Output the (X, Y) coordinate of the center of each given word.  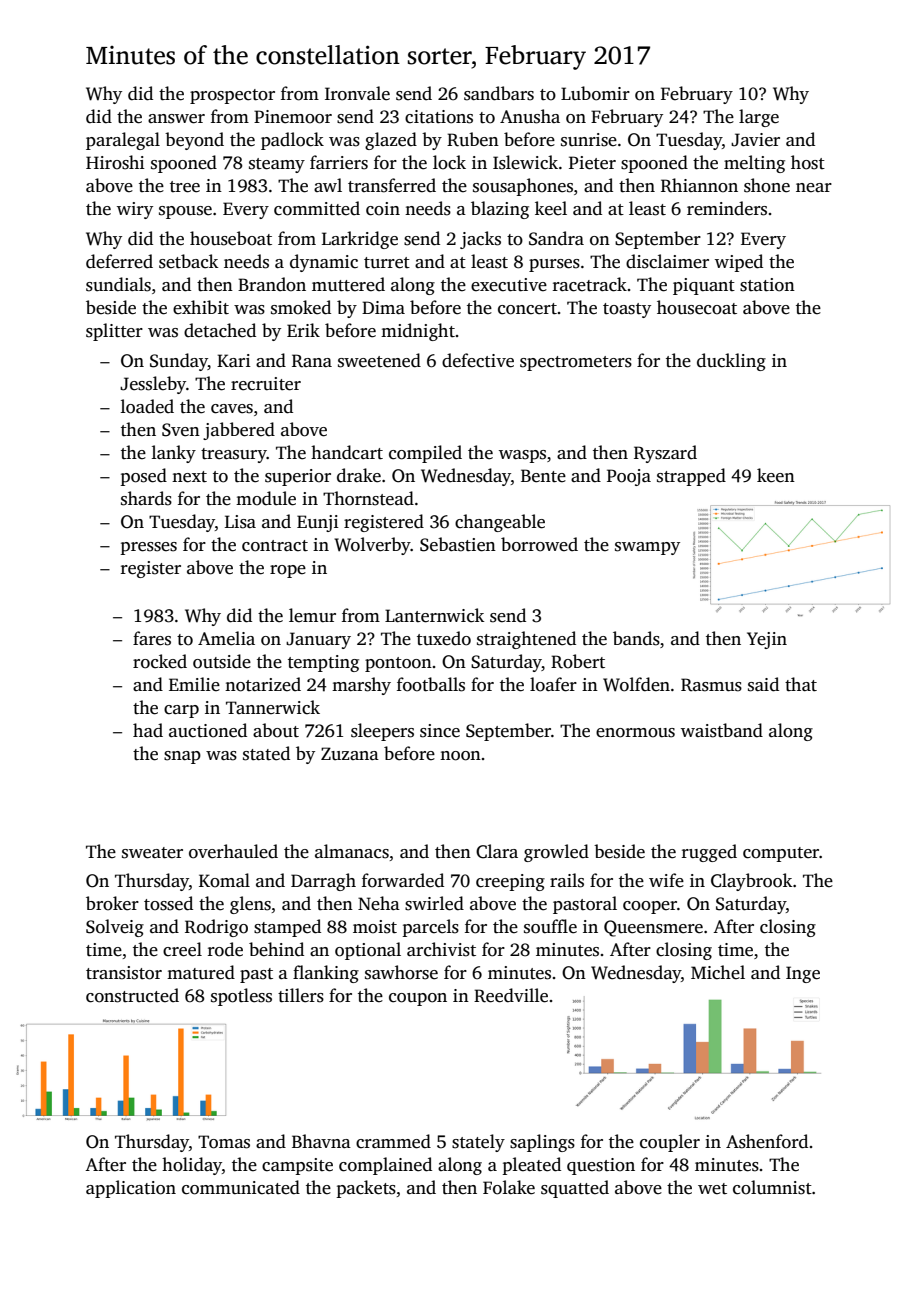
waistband (722, 730)
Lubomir (595, 93)
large (759, 118)
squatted (575, 1189)
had (148, 730)
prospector (232, 96)
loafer (553, 684)
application (131, 1189)
